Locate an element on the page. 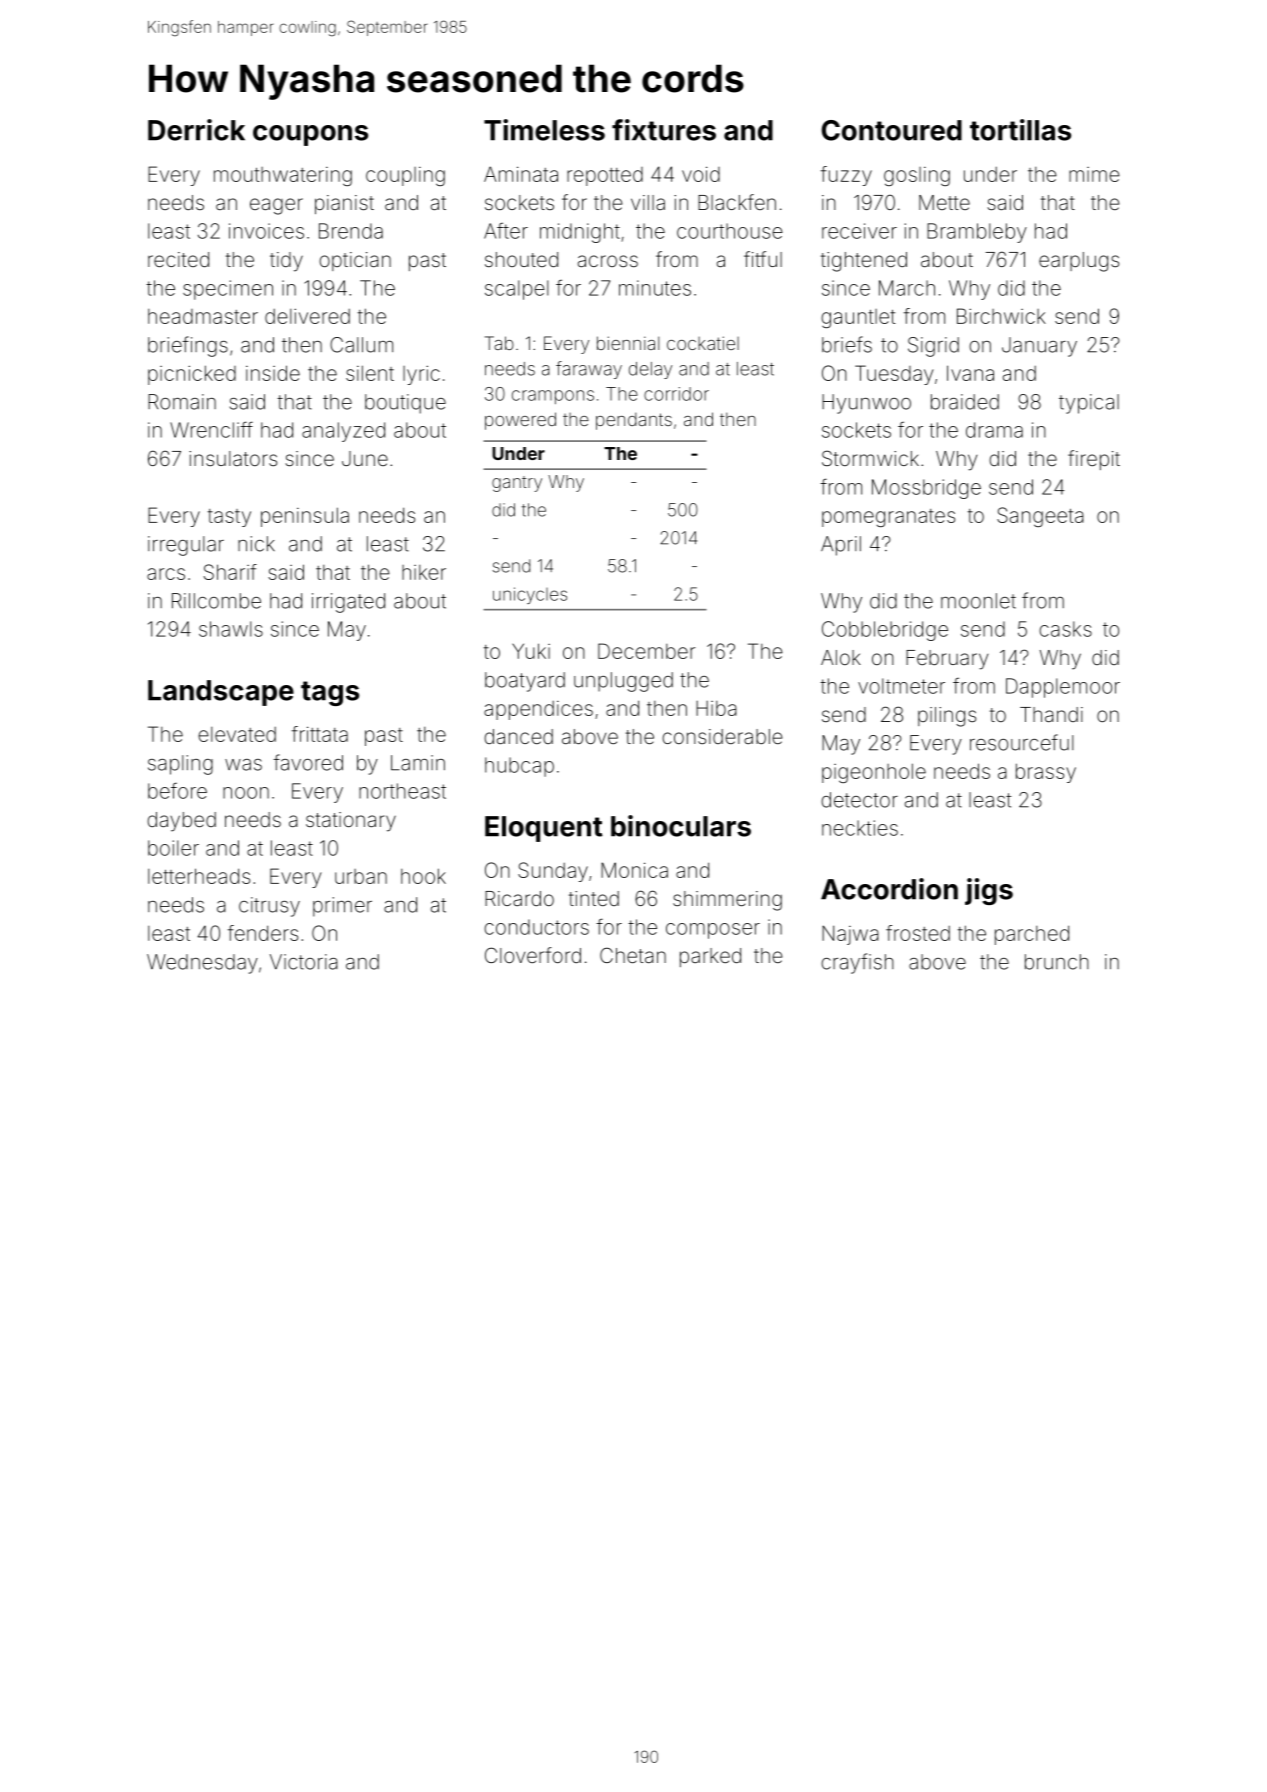  Derrick is located at coordinates (196, 130).
